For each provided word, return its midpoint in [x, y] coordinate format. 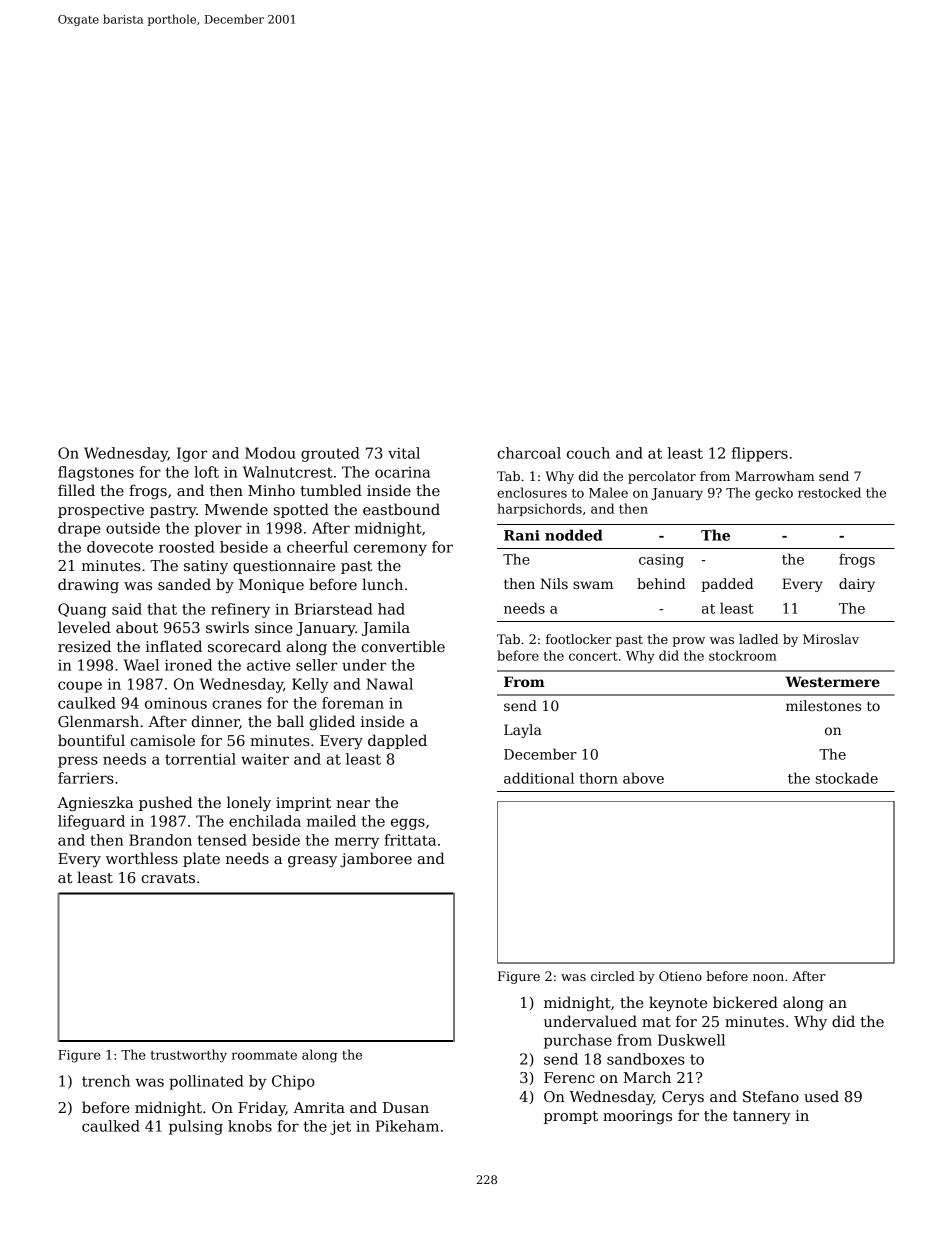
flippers [760, 454]
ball [290, 721]
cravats [168, 878]
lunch [382, 584]
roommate [264, 1055]
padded [727, 585]
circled [613, 976]
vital [404, 453]
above [643, 778]
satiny [206, 567]
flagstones [96, 473]
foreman [353, 703]
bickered [745, 1002]
